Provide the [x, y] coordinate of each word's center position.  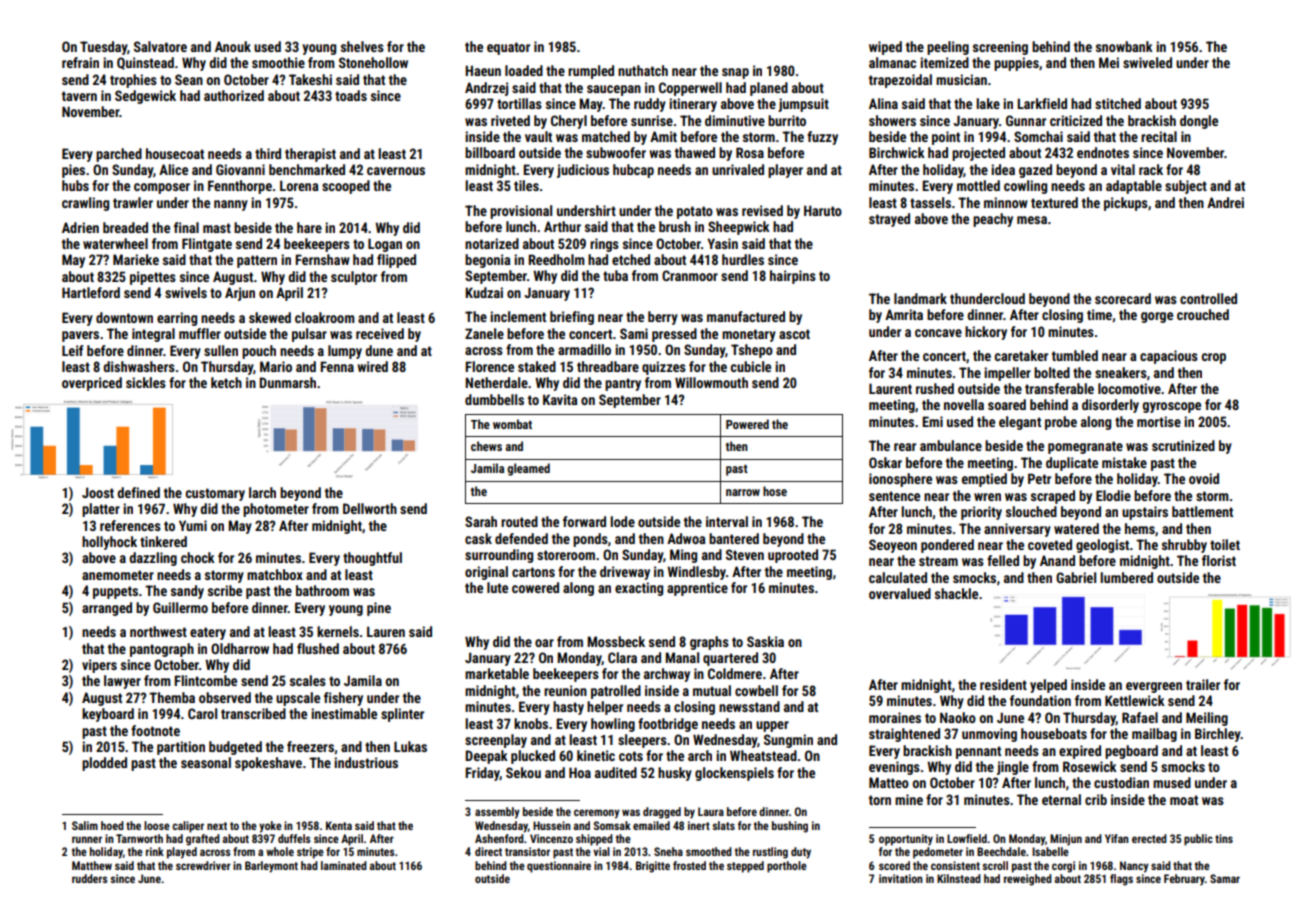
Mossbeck [616, 641]
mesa [1032, 220]
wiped [885, 48]
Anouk [233, 46]
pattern [257, 261]
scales [308, 680]
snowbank [1124, 46]
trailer [1203, 684]
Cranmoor [690, 275]
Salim [85, 825]
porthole [787, 867]
